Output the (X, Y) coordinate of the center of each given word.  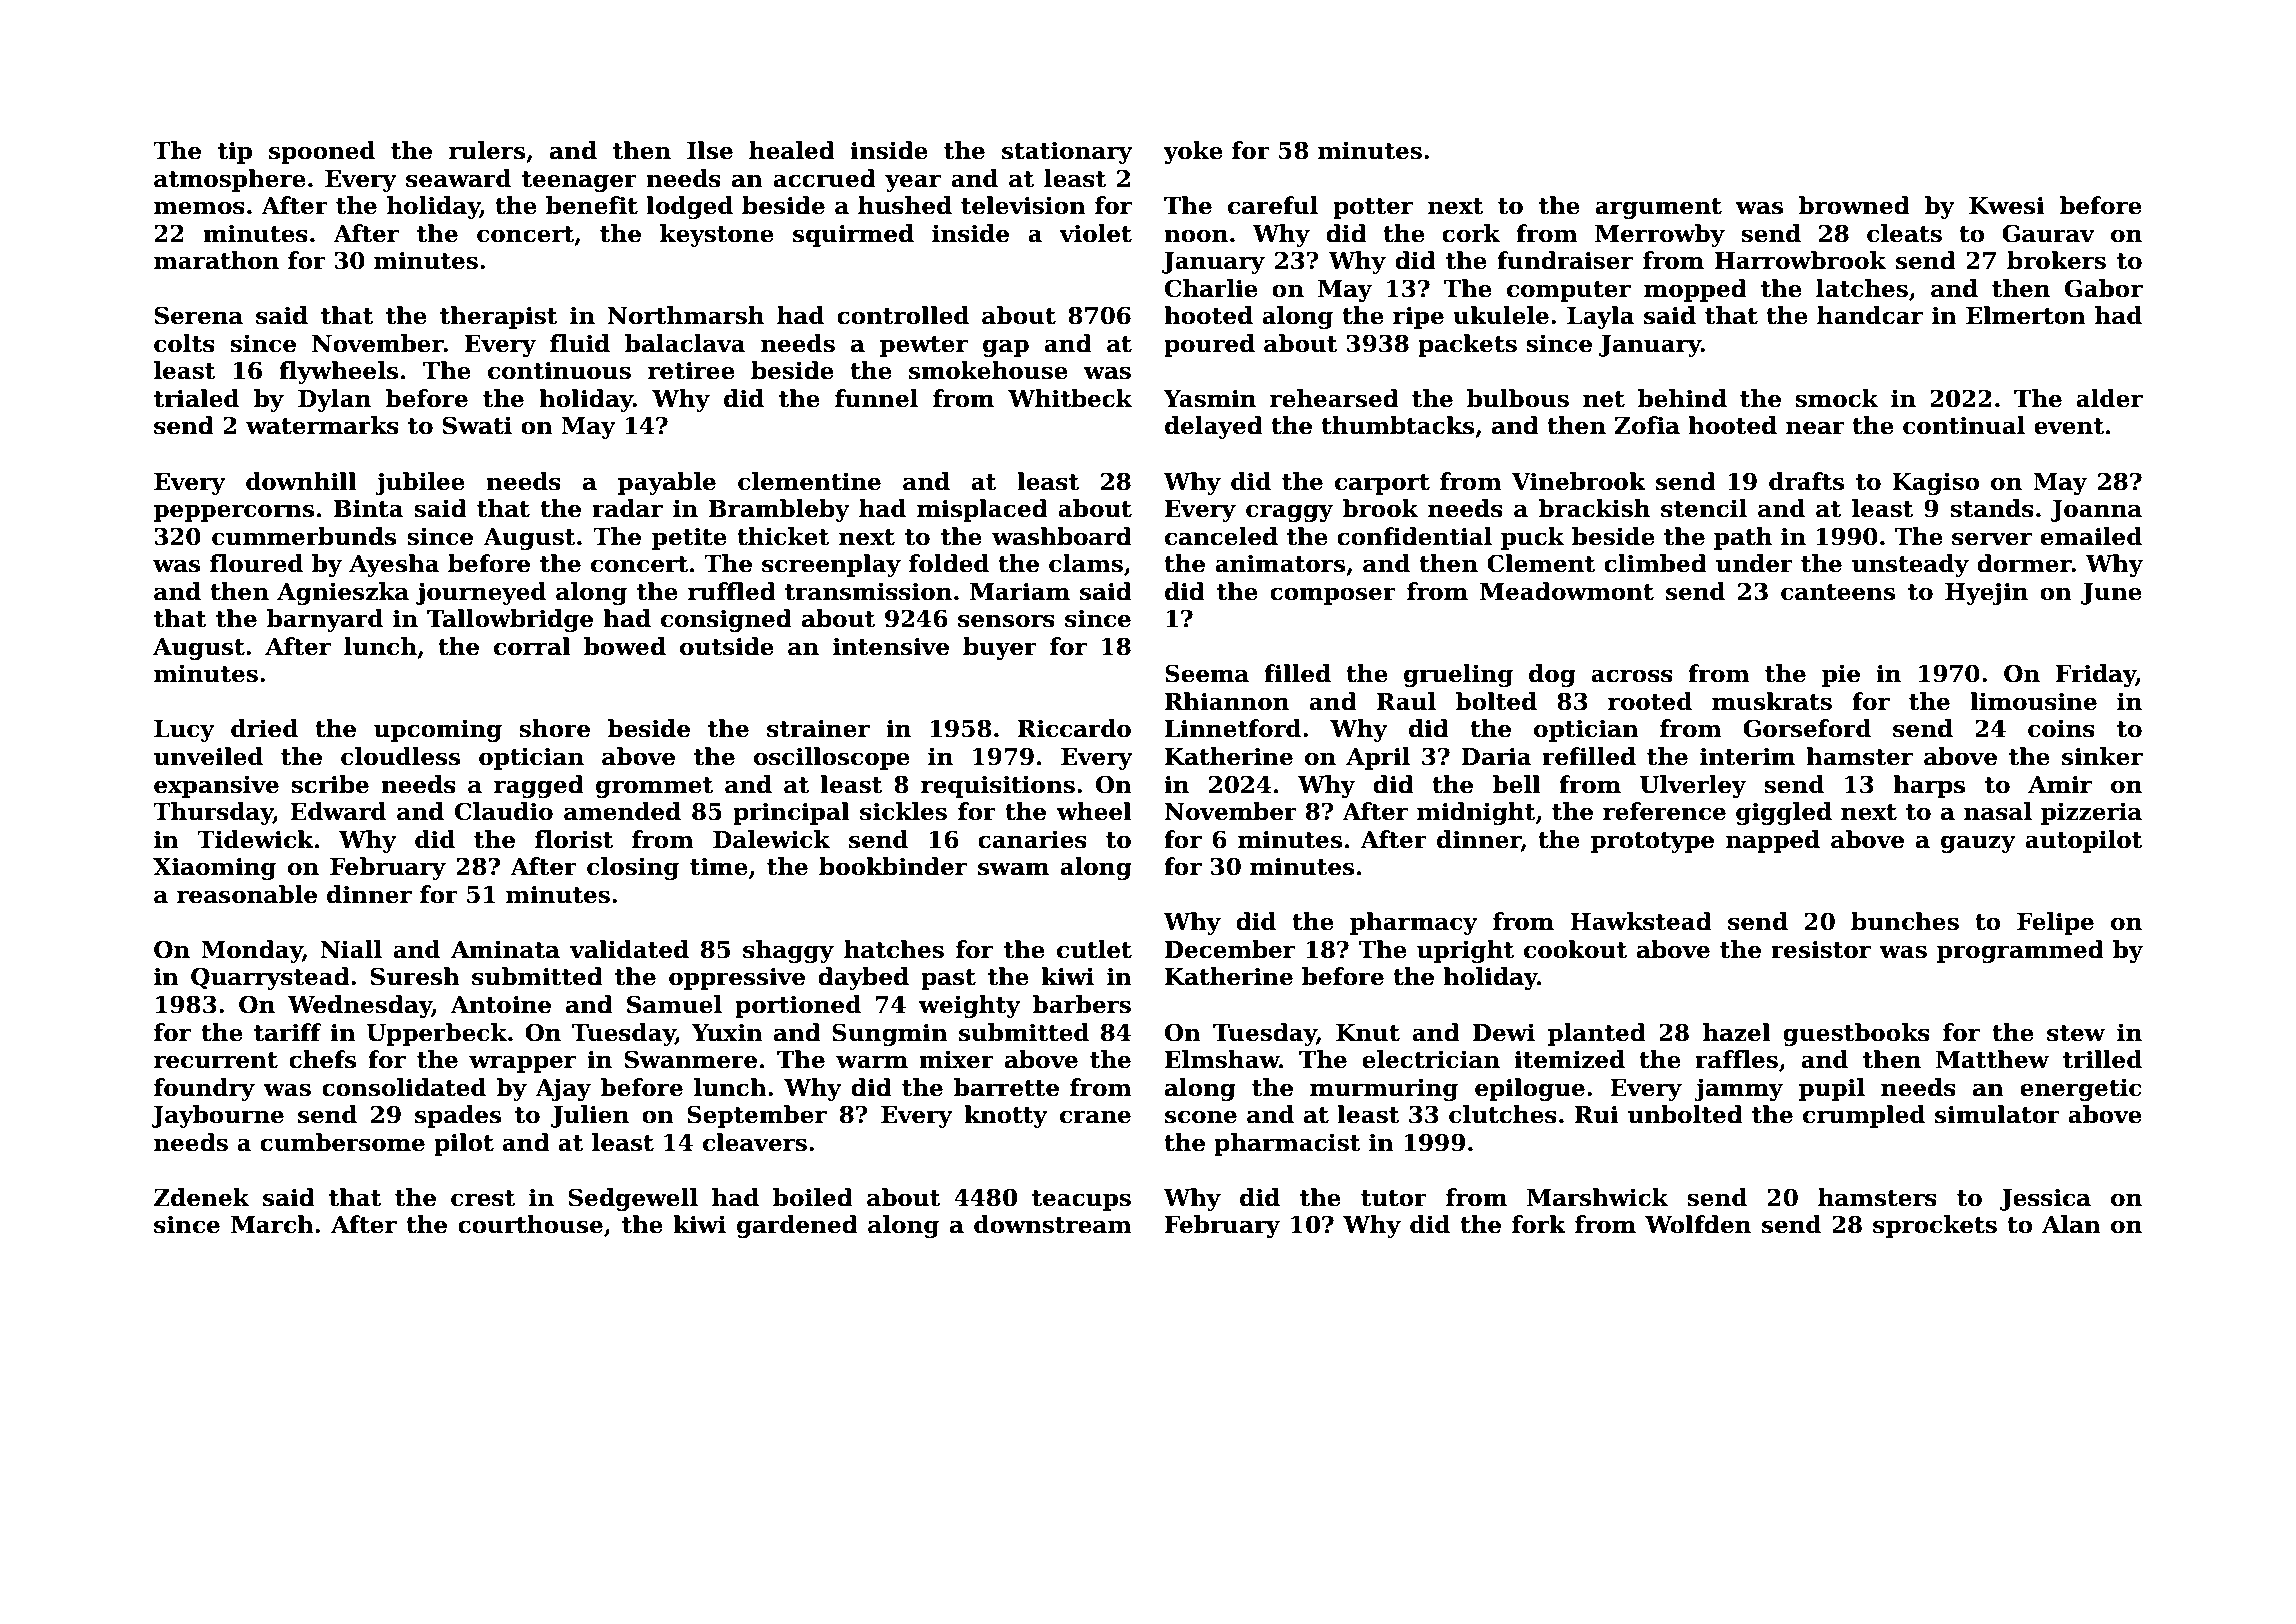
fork (1539, 1224)
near (1815, 428)
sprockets (1935, 1226)
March (272, 1224)
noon (1196, 236)
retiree (691, 370)
